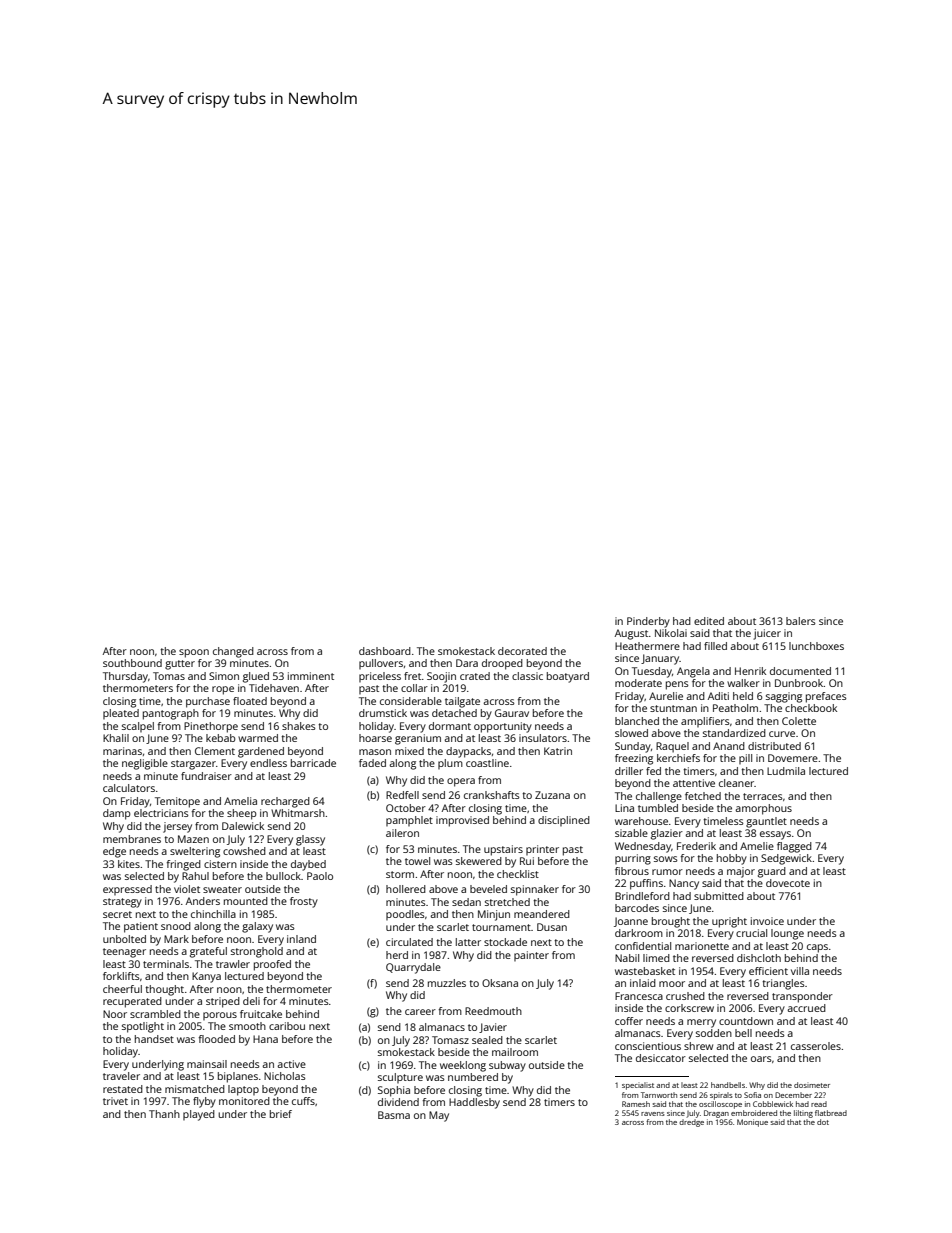  Describe the element at coordinates (542, 914) in the screenshot. I see `meandered` at that location.
